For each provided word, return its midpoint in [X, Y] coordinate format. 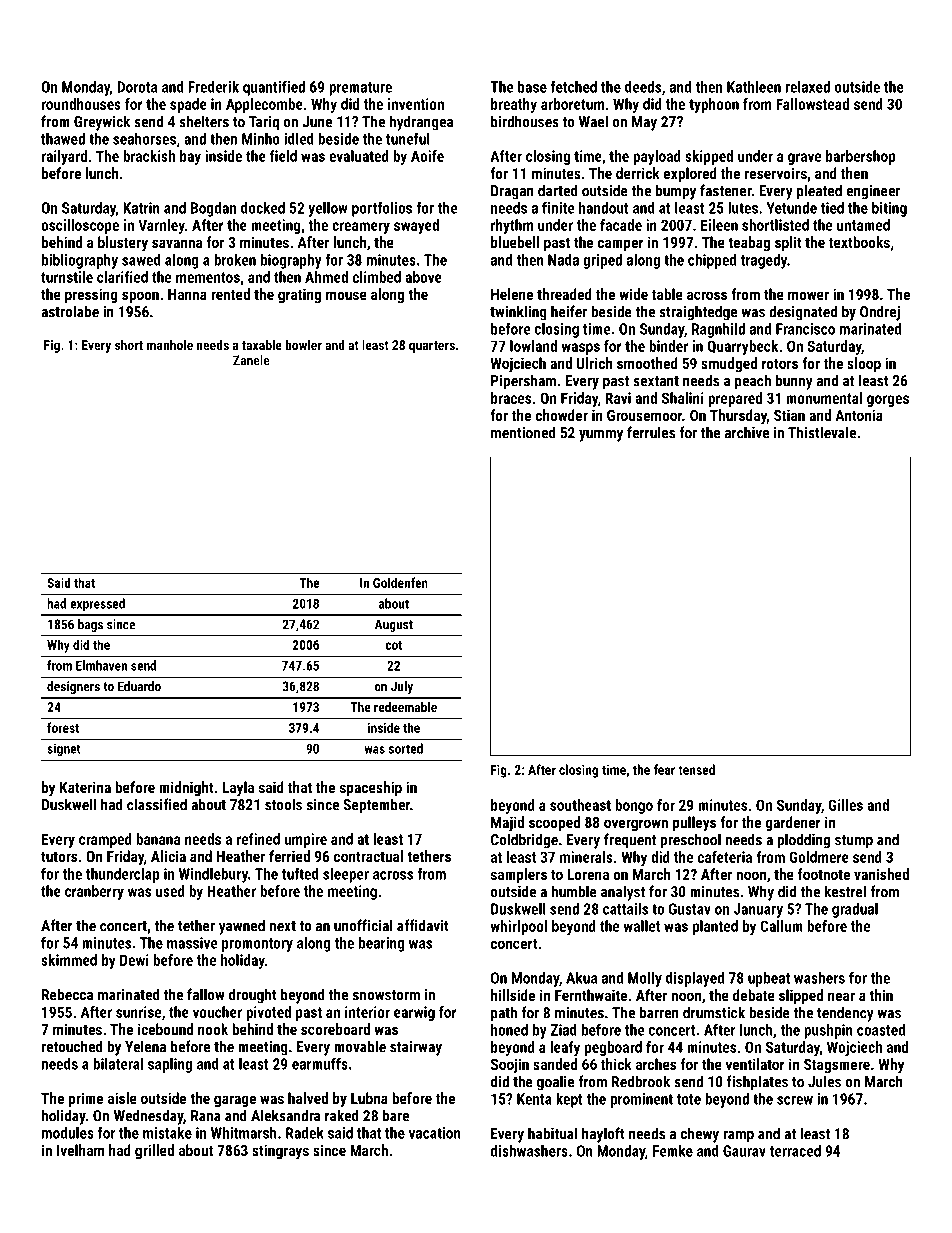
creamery [361, 228]
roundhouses [81, 104]
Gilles [845, 805]
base [532, 87]
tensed [696, 769]
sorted [406, 748]
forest [63, 727]
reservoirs [776, 173]
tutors [59, 856]
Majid [507, 824]
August [394, 625]
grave [804, 159]
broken [235, 260]
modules [68, 1133]
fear [664, 769]
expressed [97, 604]
